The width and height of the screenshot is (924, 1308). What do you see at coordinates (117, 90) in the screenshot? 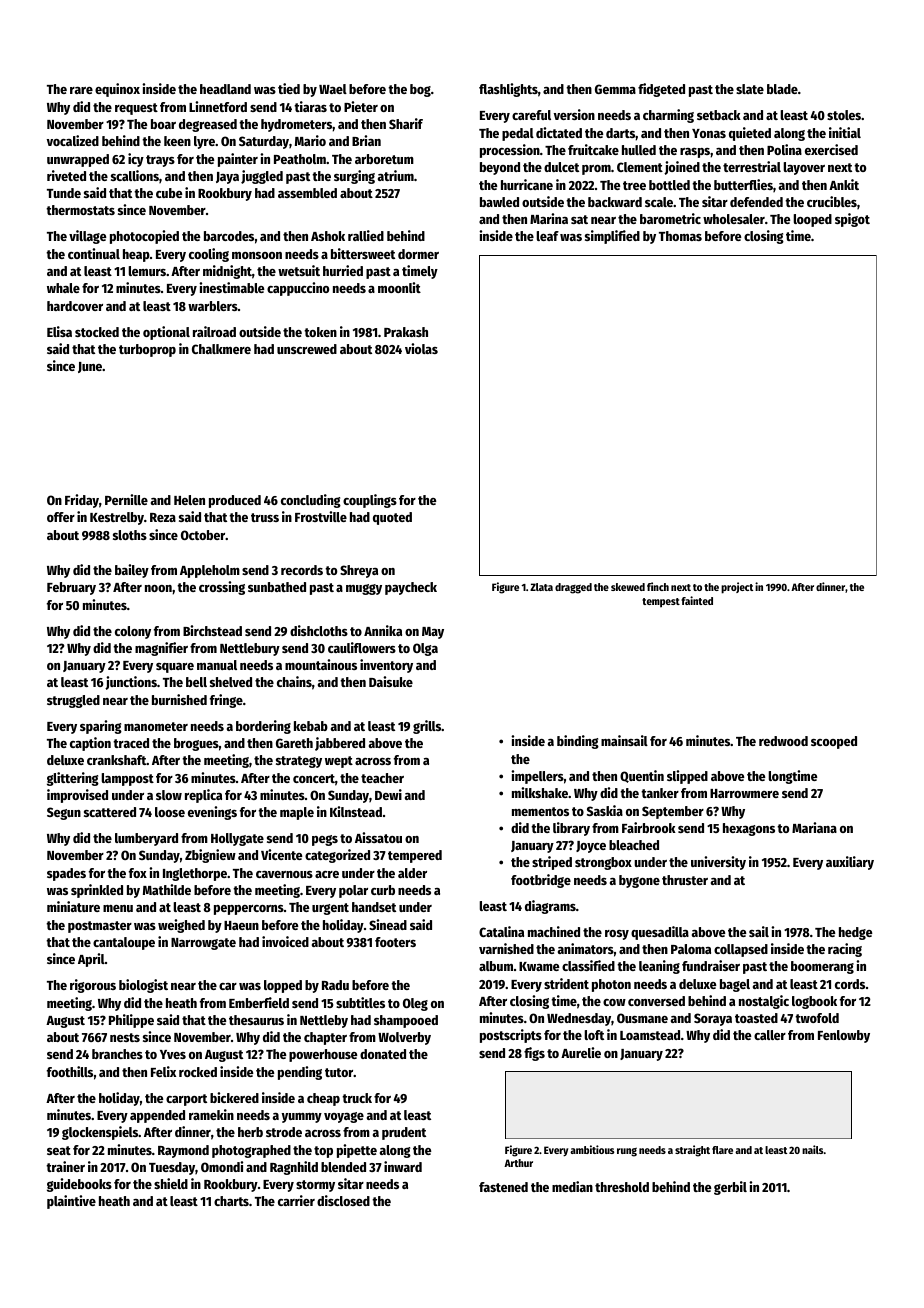
I see `equinox` at bounding box center [117, 90].
